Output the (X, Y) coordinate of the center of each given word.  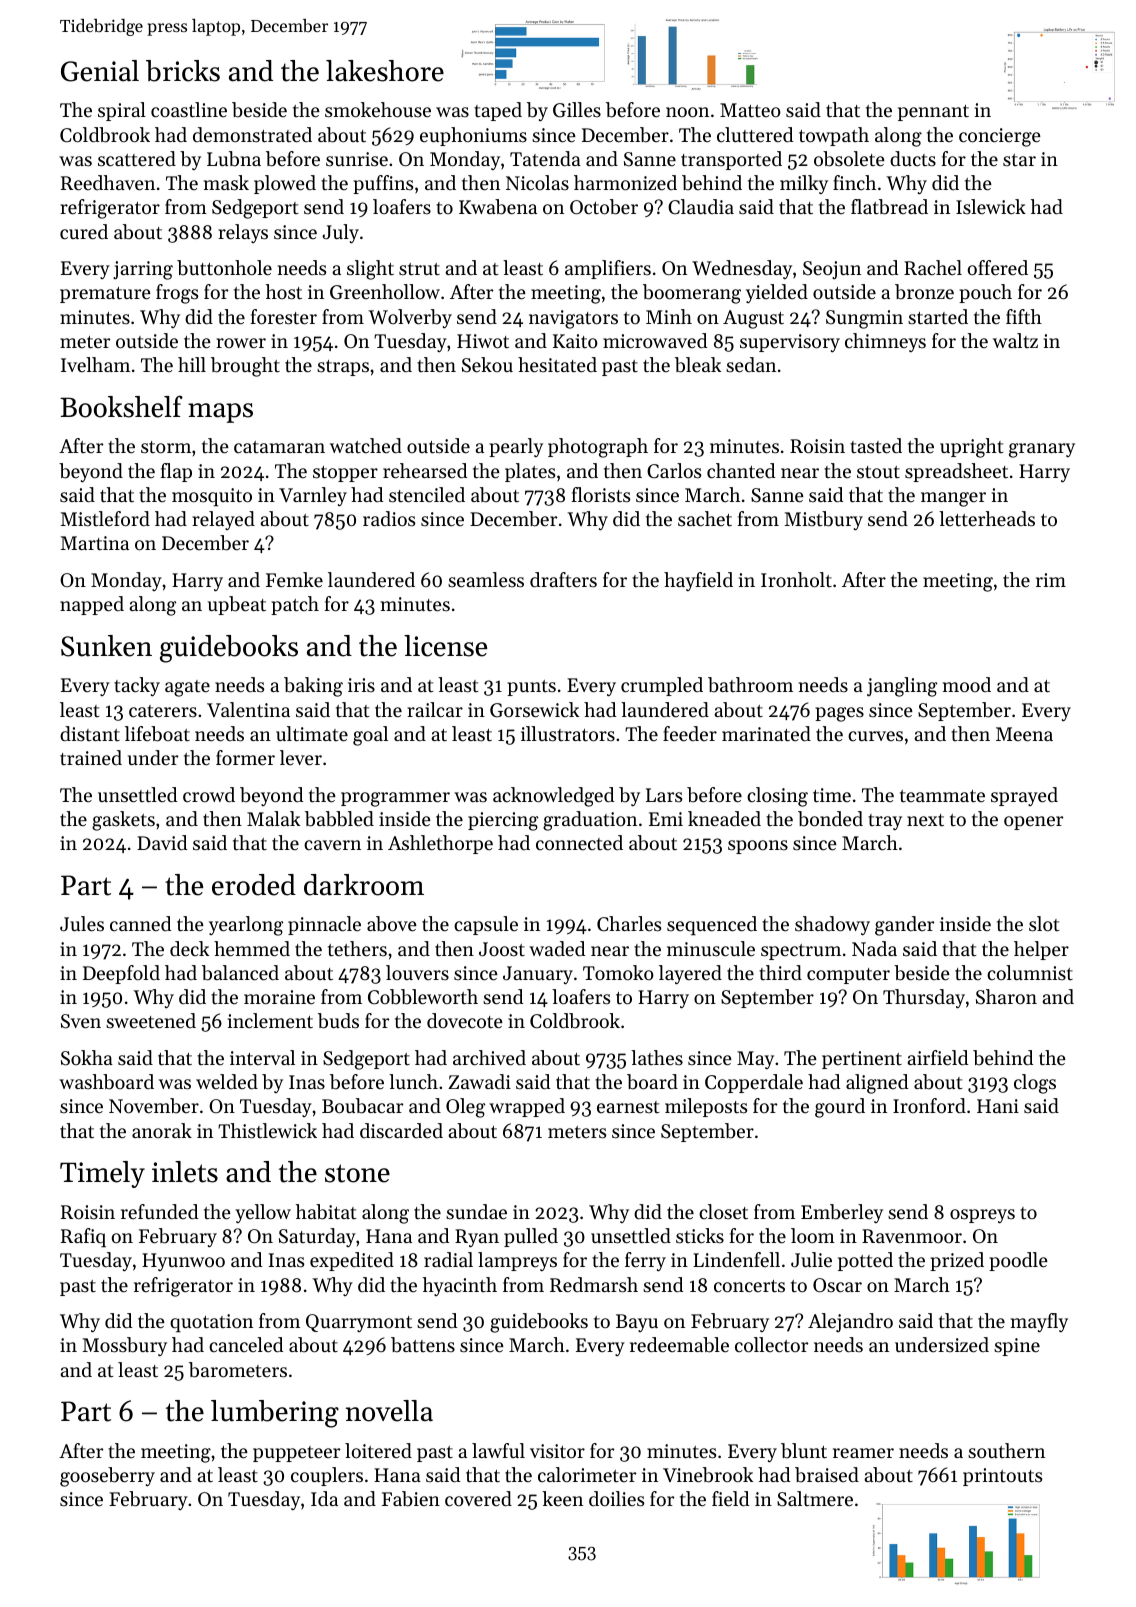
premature (105, 295)
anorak (162, 1130)
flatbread (889, 207)
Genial (100, 71)
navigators (573, 319)
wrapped (527, 1107)
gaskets (123, 821)
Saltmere (815, 1499)
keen (562, 1499)
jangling (902, 687)
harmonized (625, 183)
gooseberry (107, 1477)
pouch (985, 293)
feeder (690, 734)
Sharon (1006, 997)
